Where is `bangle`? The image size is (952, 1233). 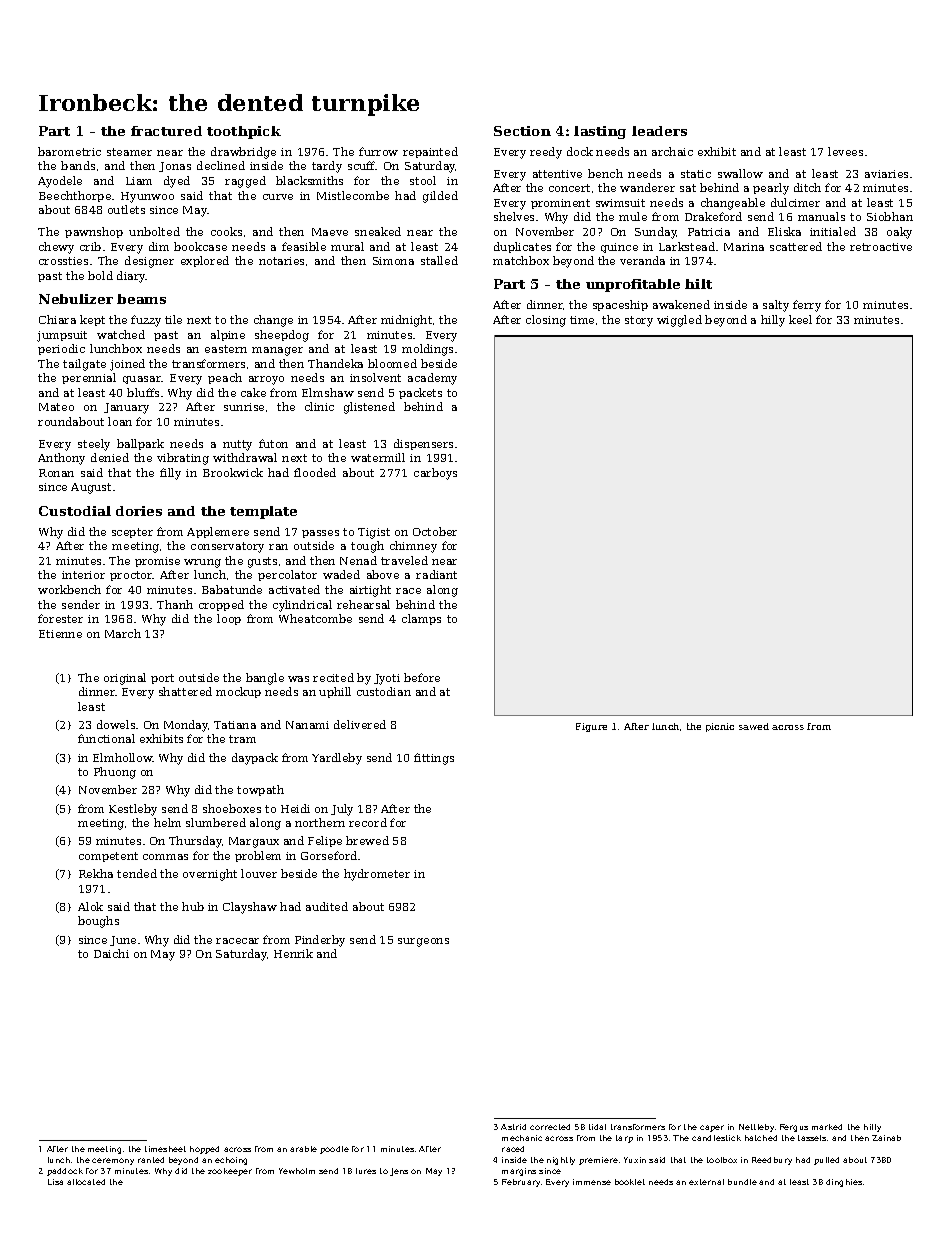
bangle is located at coordinates (265, 679).
